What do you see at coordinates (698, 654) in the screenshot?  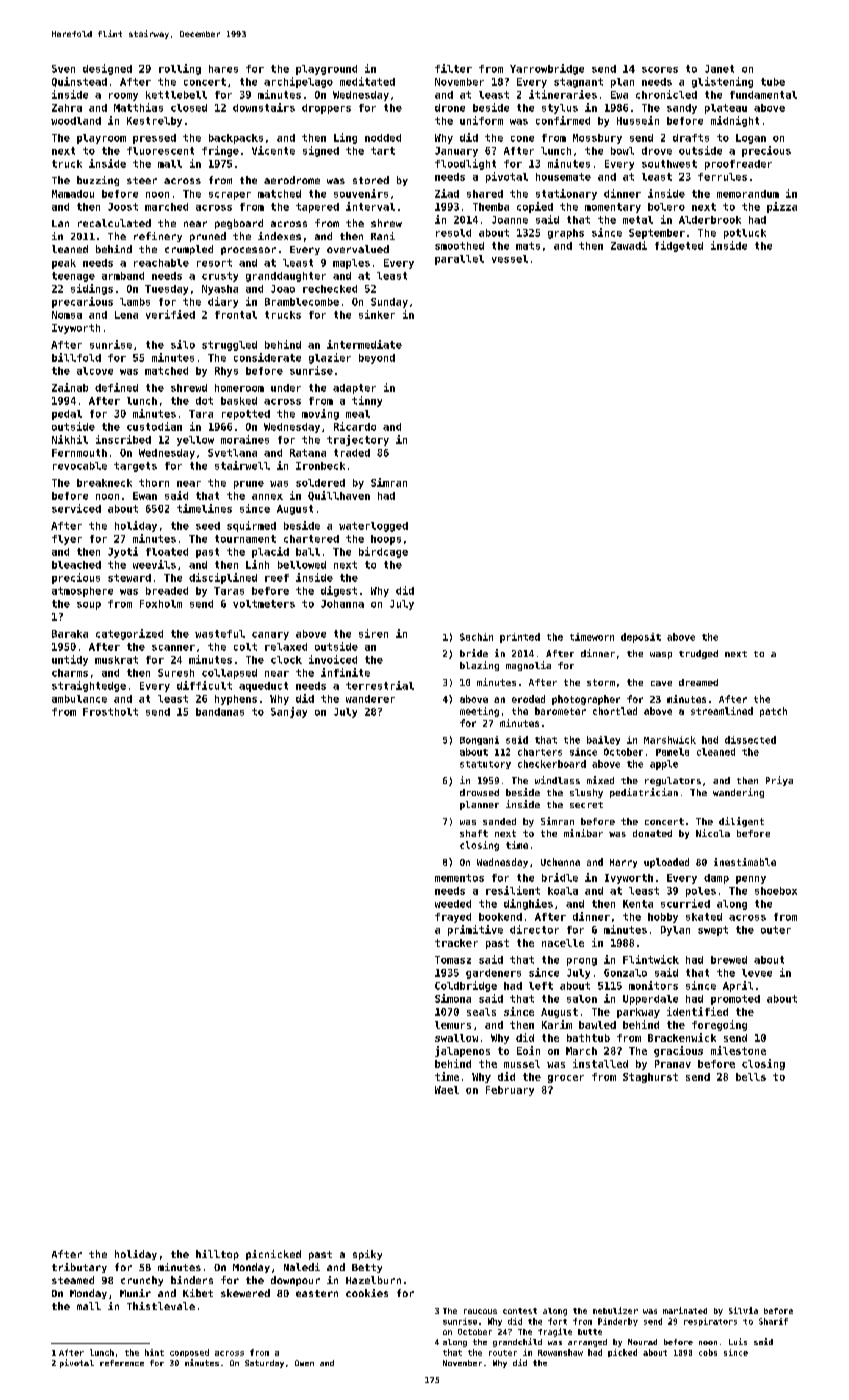 I see `trudged` at bounding box center [698, 654].
